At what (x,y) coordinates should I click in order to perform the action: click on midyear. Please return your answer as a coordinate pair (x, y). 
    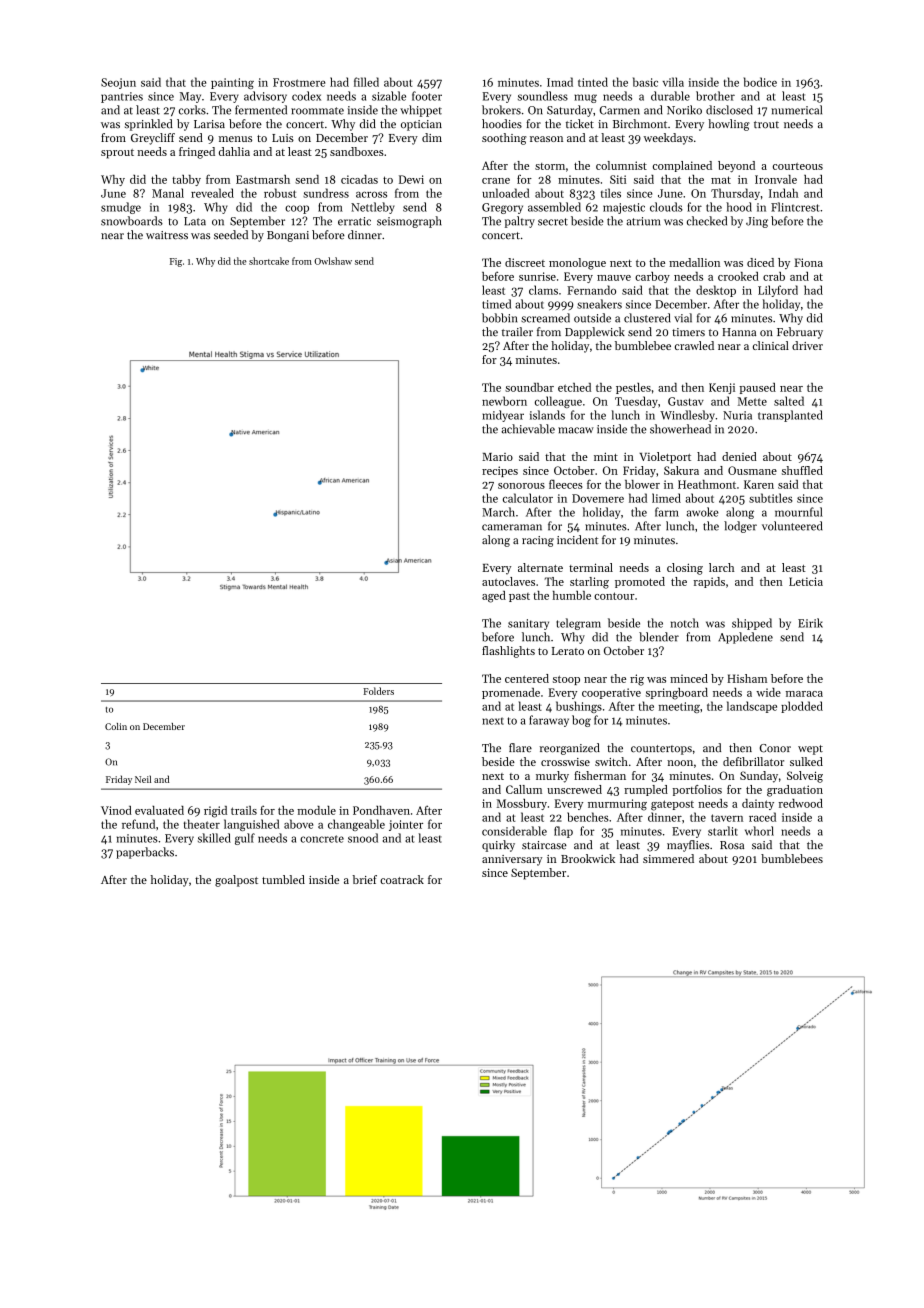
    Looking at the image, I should click on (503, 416).
